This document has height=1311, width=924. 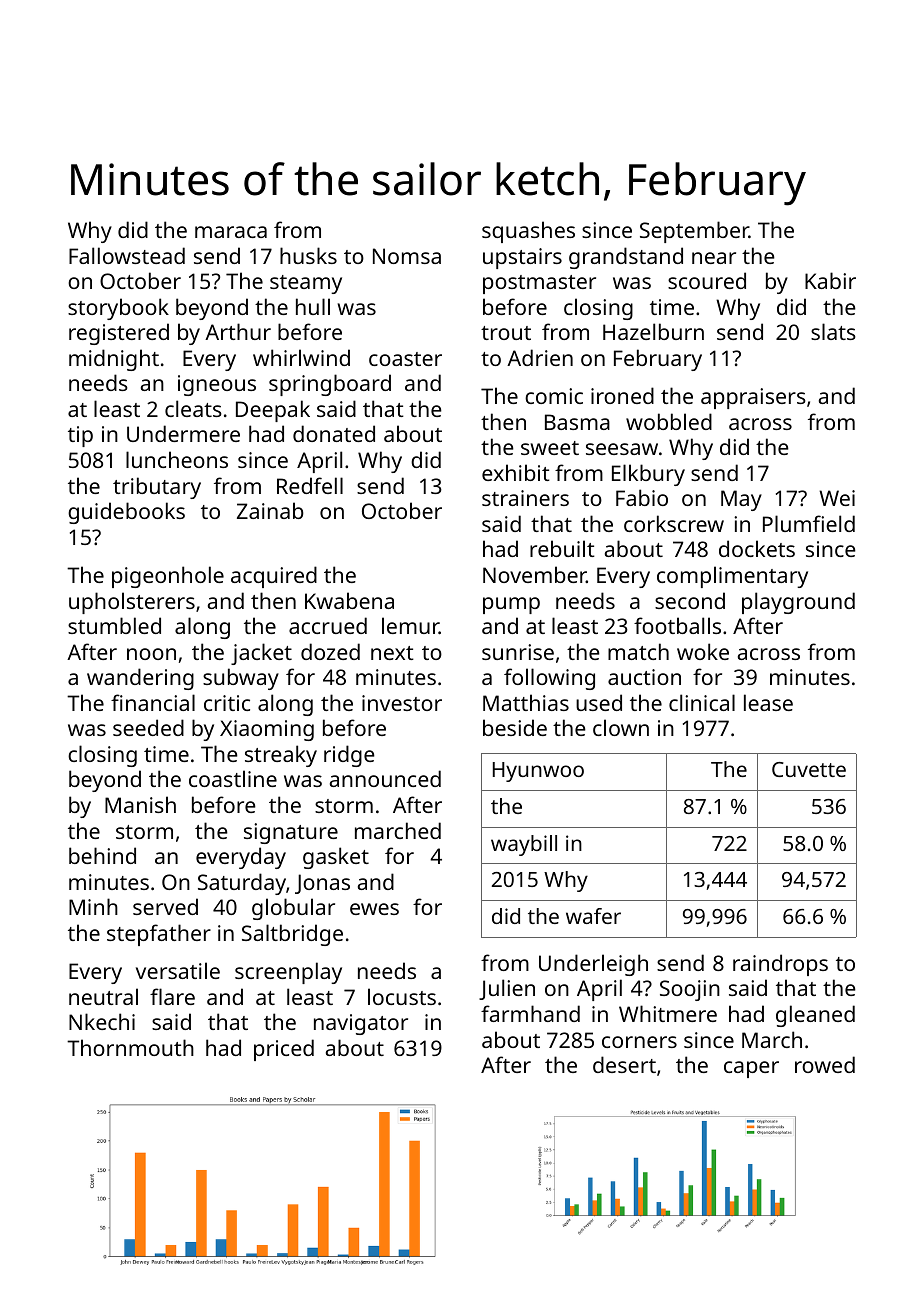 What do you see at coordinates (291, 833) in the document?
I see `signature` at bounding box center [291, 833].
